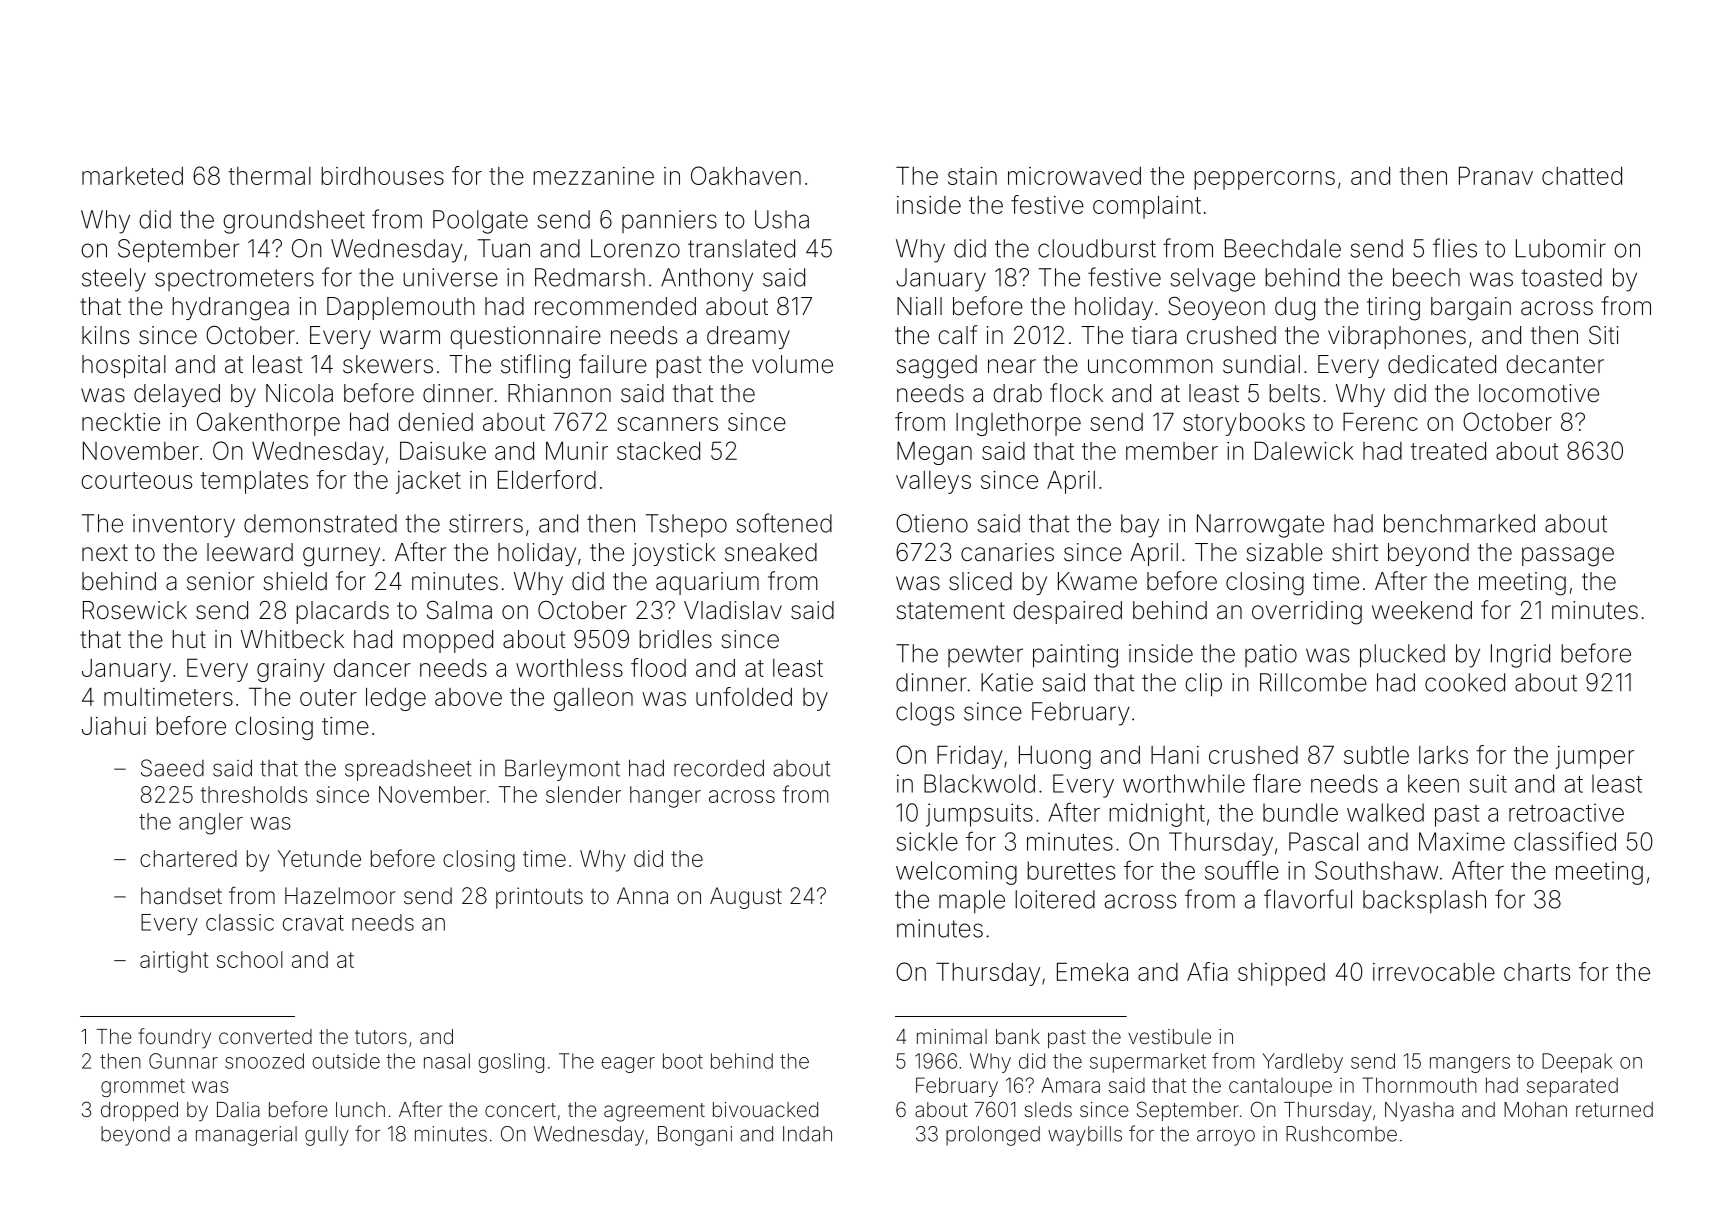  What do you see at coordinates (1313, 682) in the screenshot?
I see `Rillcombe` at bounding box center [1313, 682].
